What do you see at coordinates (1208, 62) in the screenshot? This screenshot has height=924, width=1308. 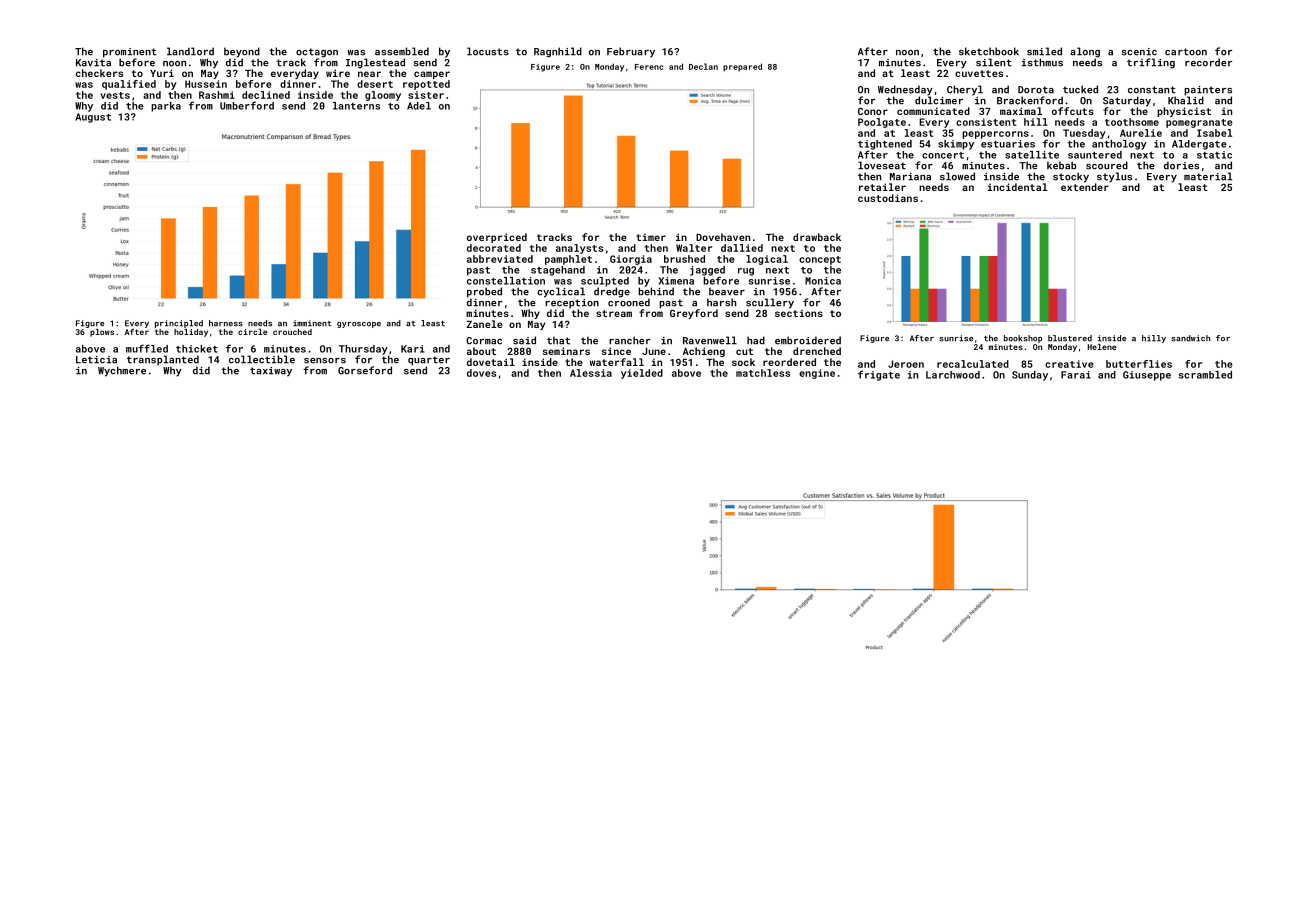 I see `recorder` at bounding box center [1208, 62].
